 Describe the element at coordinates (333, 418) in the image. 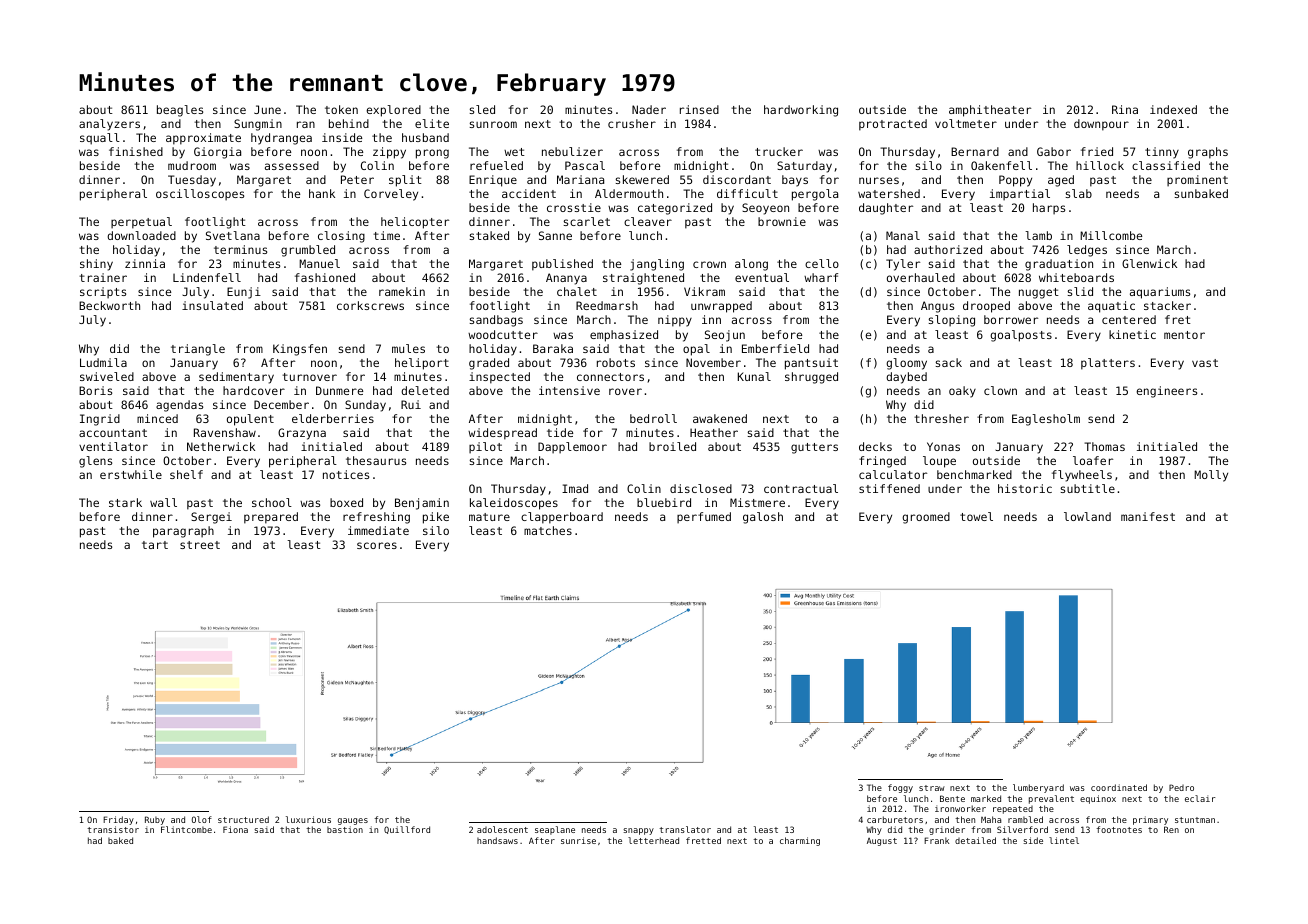

I see `elderberries` at that location.
